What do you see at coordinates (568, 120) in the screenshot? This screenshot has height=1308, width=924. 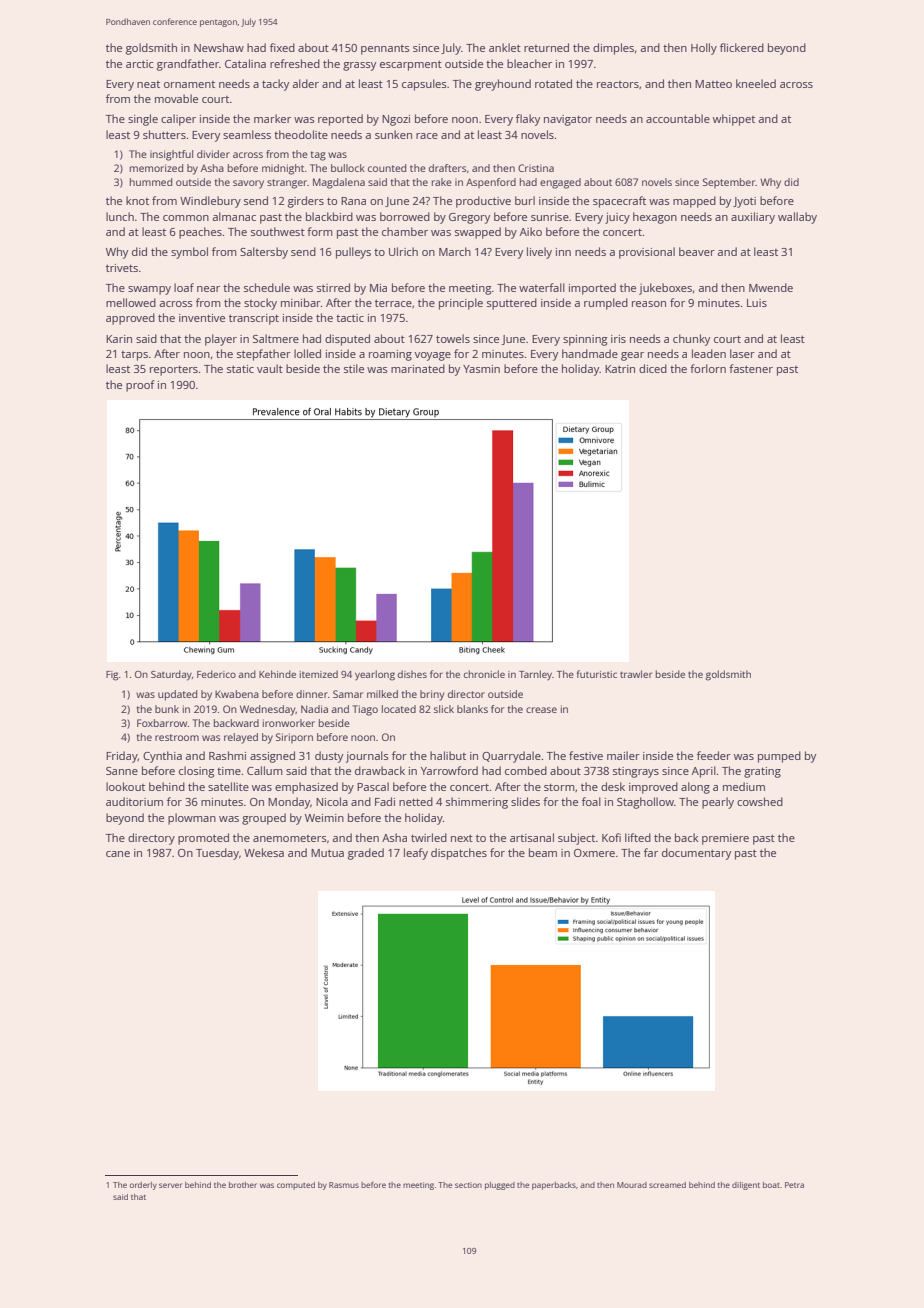 I see `navigator` at bounding box center [568, 120].
